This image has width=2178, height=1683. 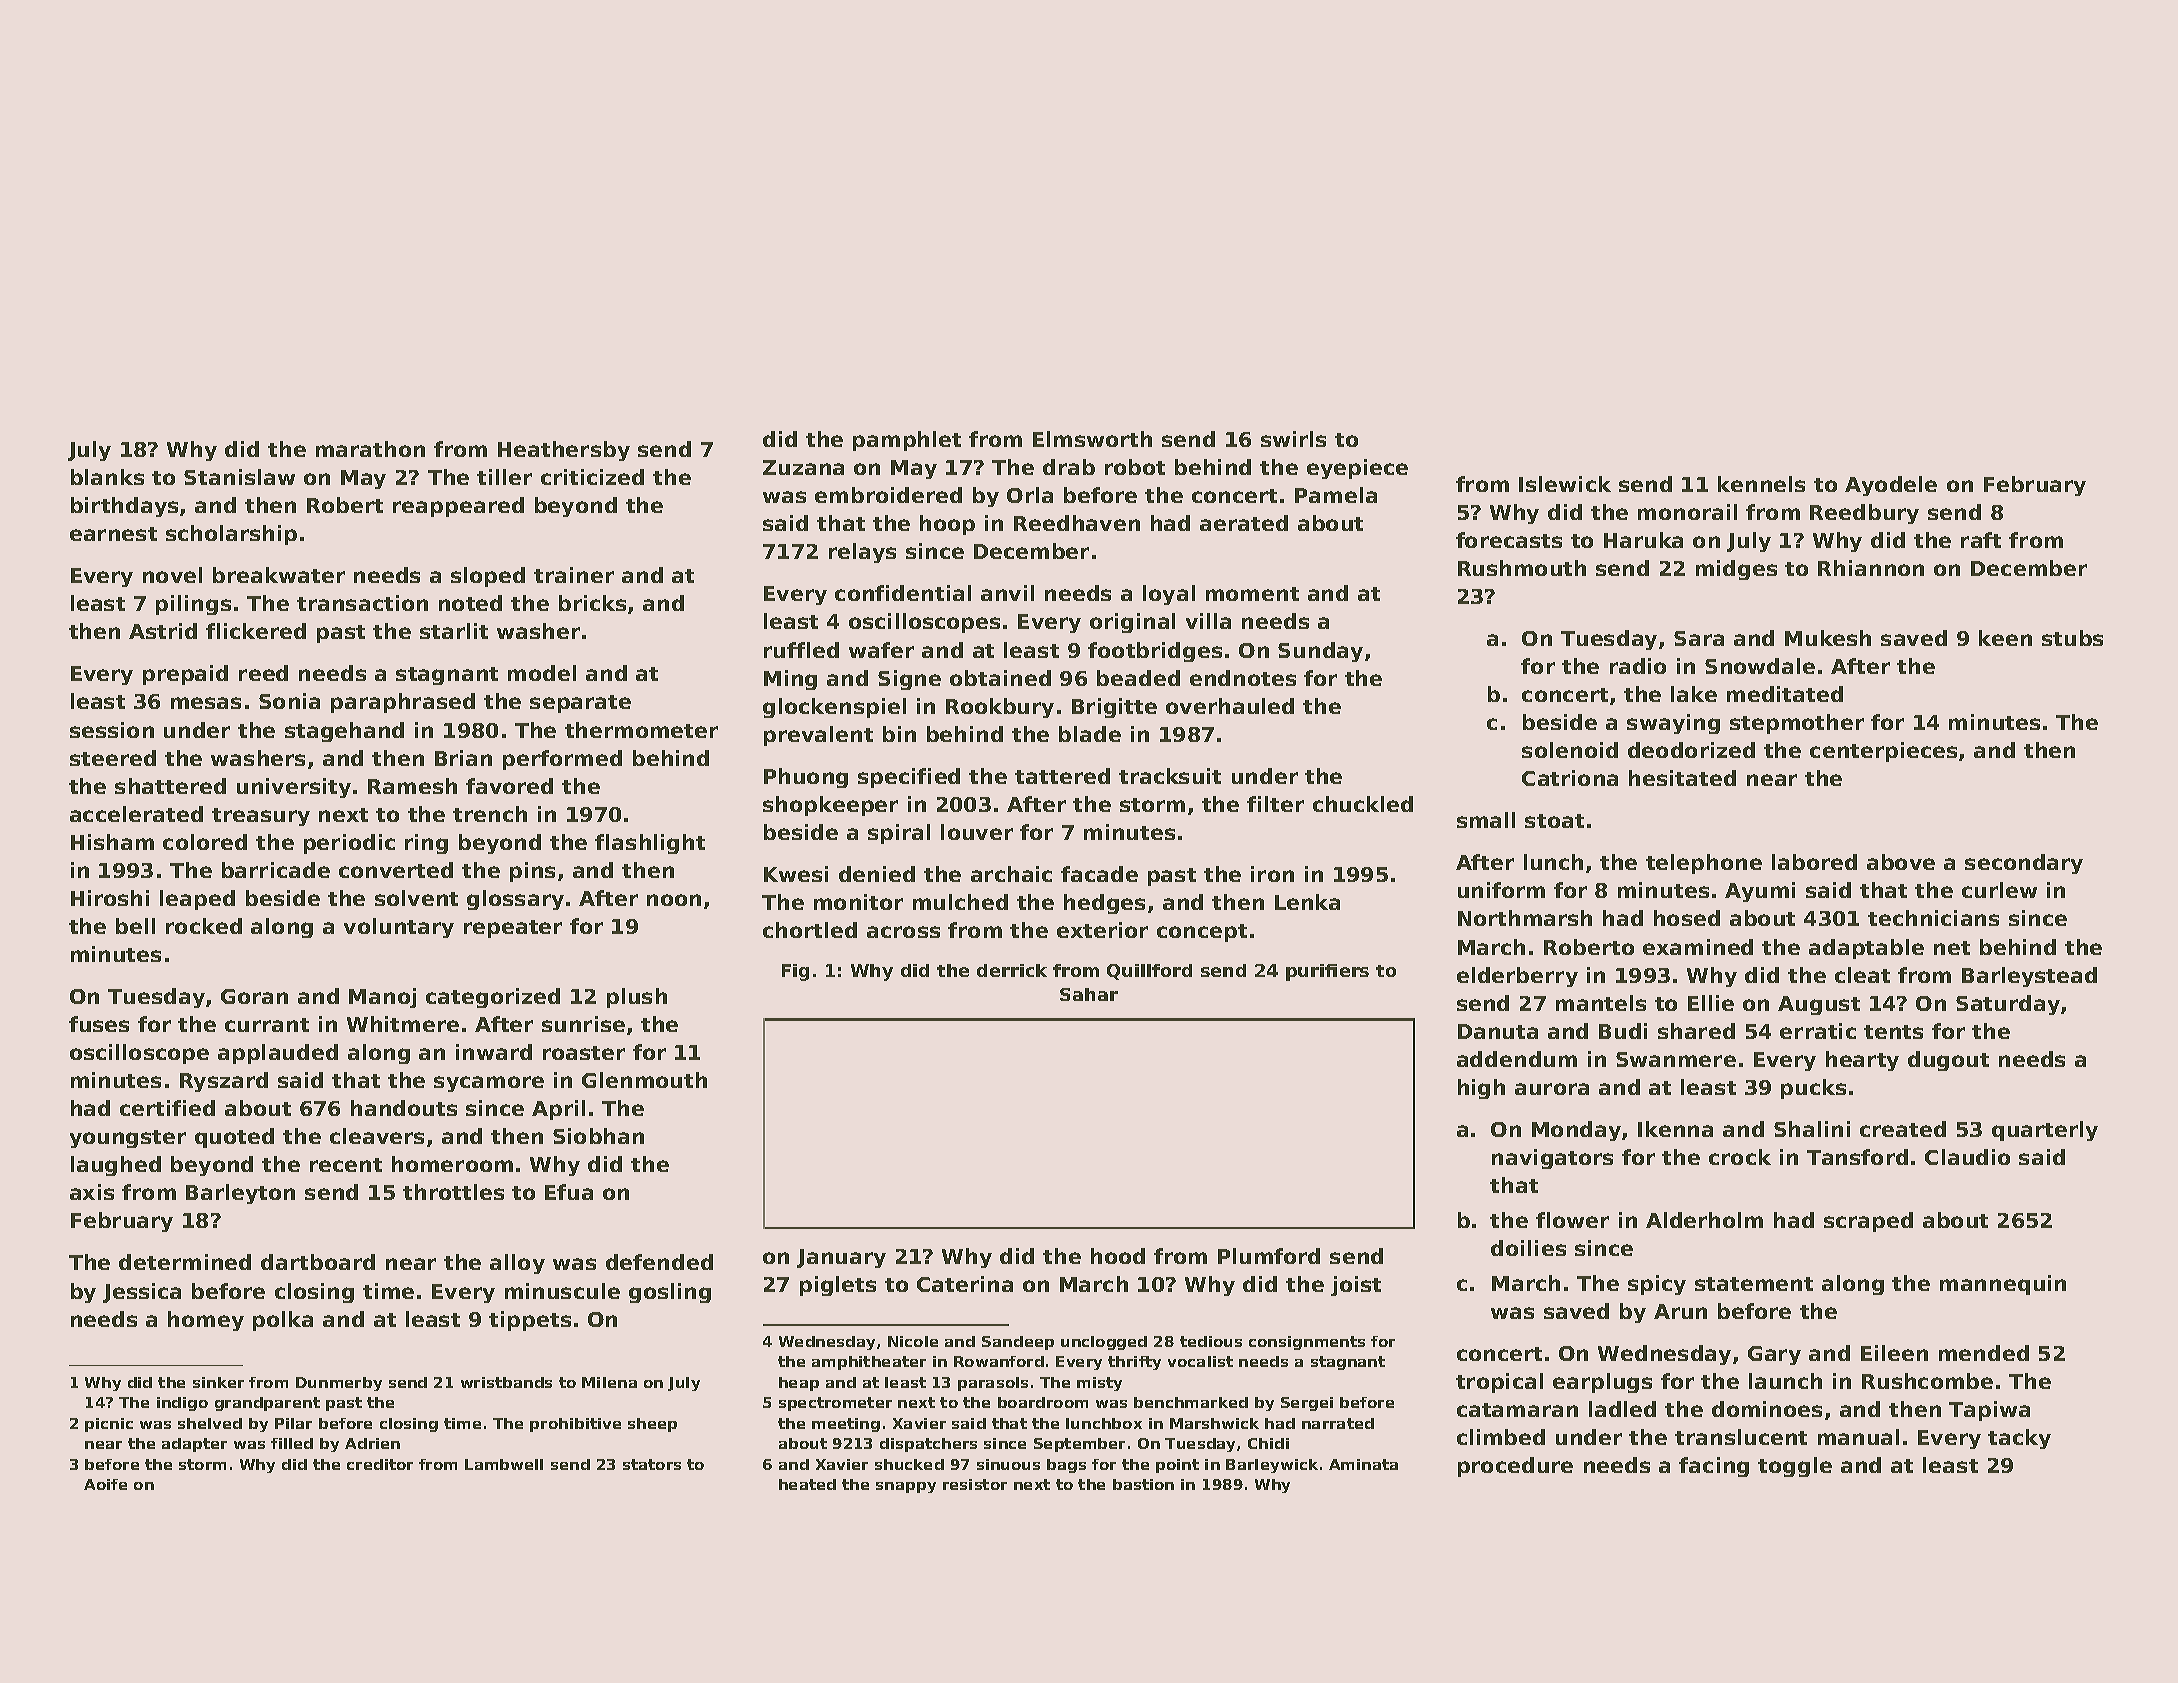 What do you see at coordinates (2072, 638) in the image?
I see `stubs` at bounding box center [2072, 638].
